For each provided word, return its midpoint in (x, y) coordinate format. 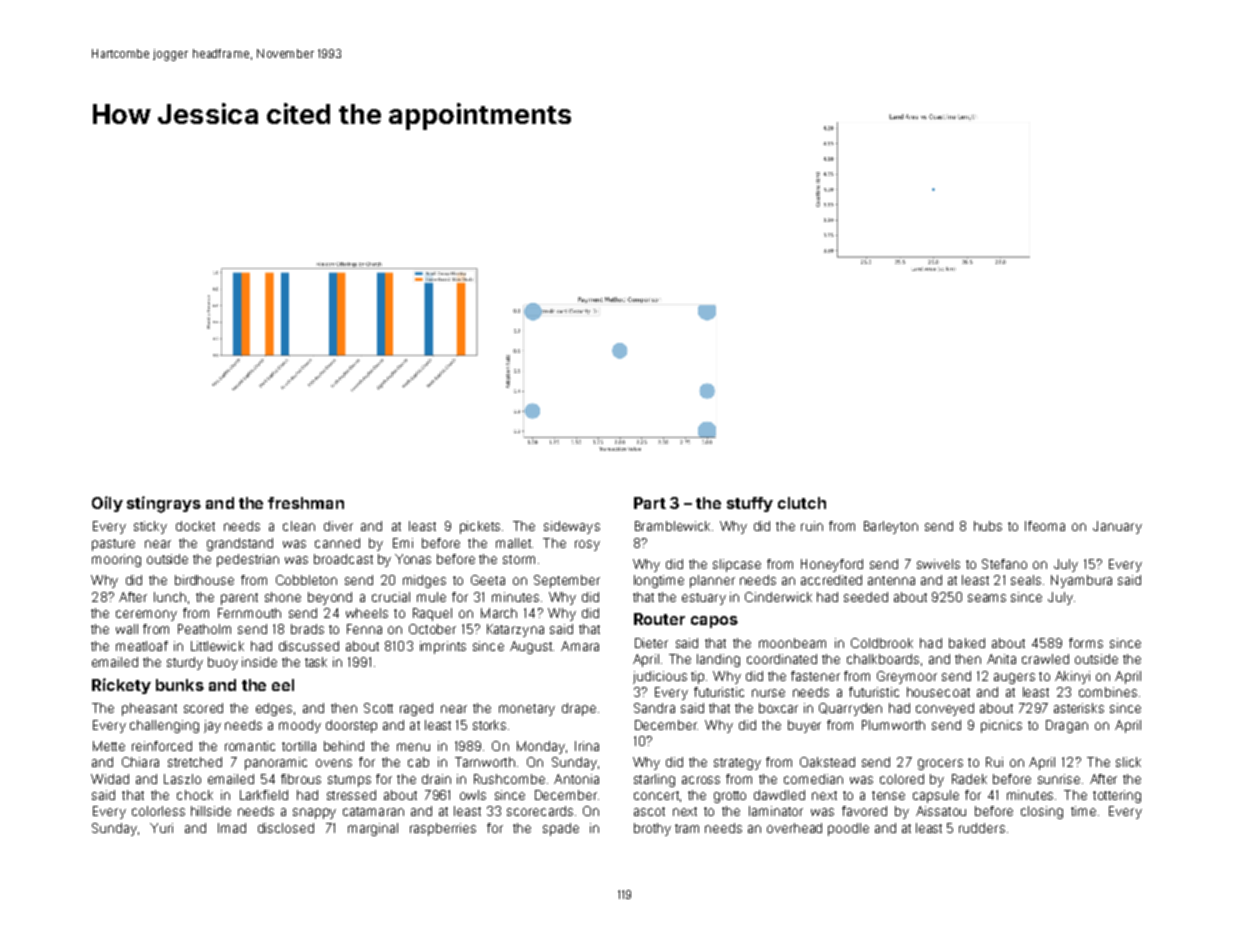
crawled (1045, 659)
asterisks (1079, 708)
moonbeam (792, 643)
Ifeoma (1045, 526)
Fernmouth (249, 613)
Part (650, 503)
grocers (940, 764)
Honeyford (832, 565)
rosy (587, 545)
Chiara (140, 762)
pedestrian (248, 560)
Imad (232, 828)
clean (299, 526)
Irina (587, 746)
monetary (527, 710)
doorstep (351, 726)
